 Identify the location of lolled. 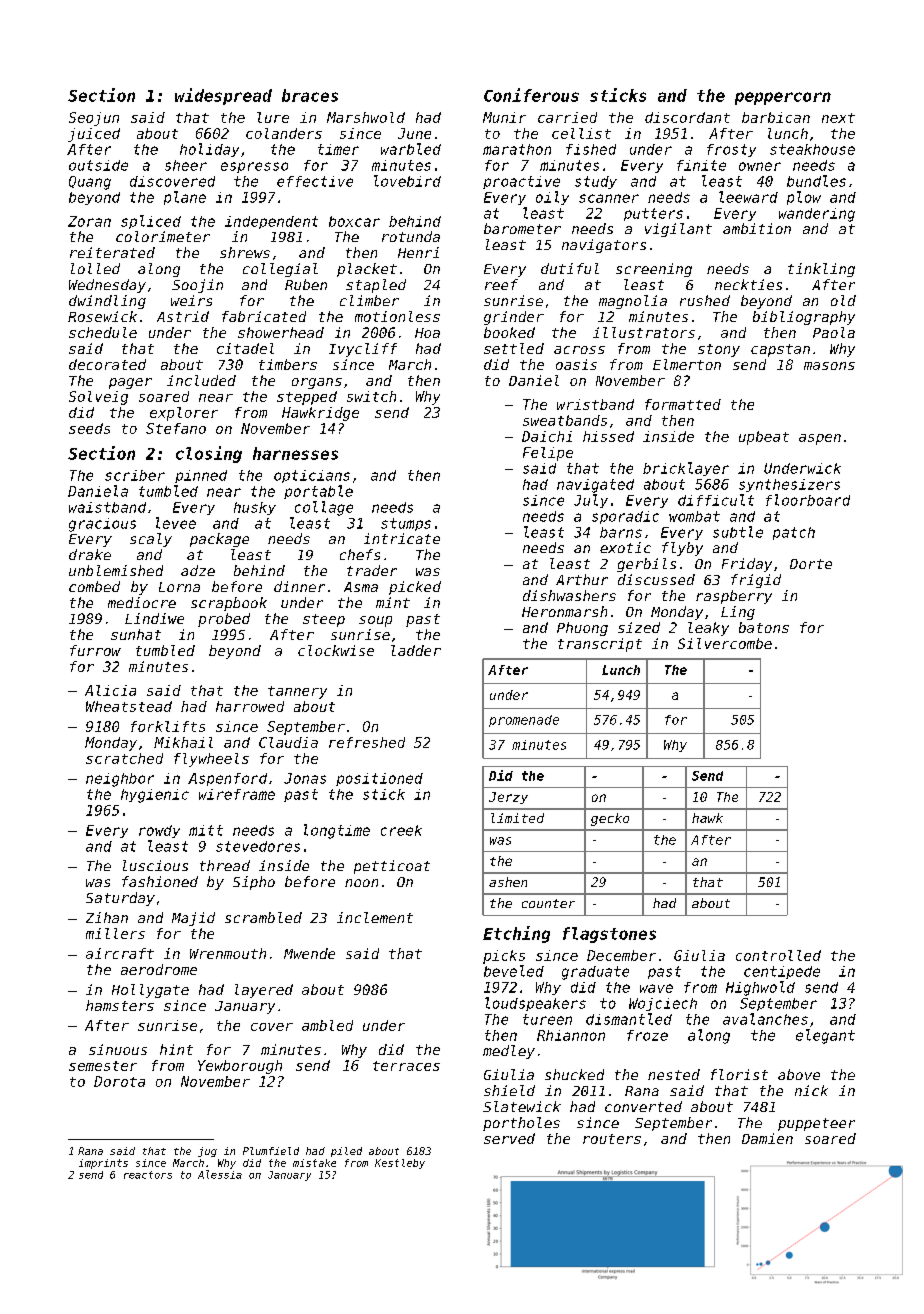
(95, 268).
